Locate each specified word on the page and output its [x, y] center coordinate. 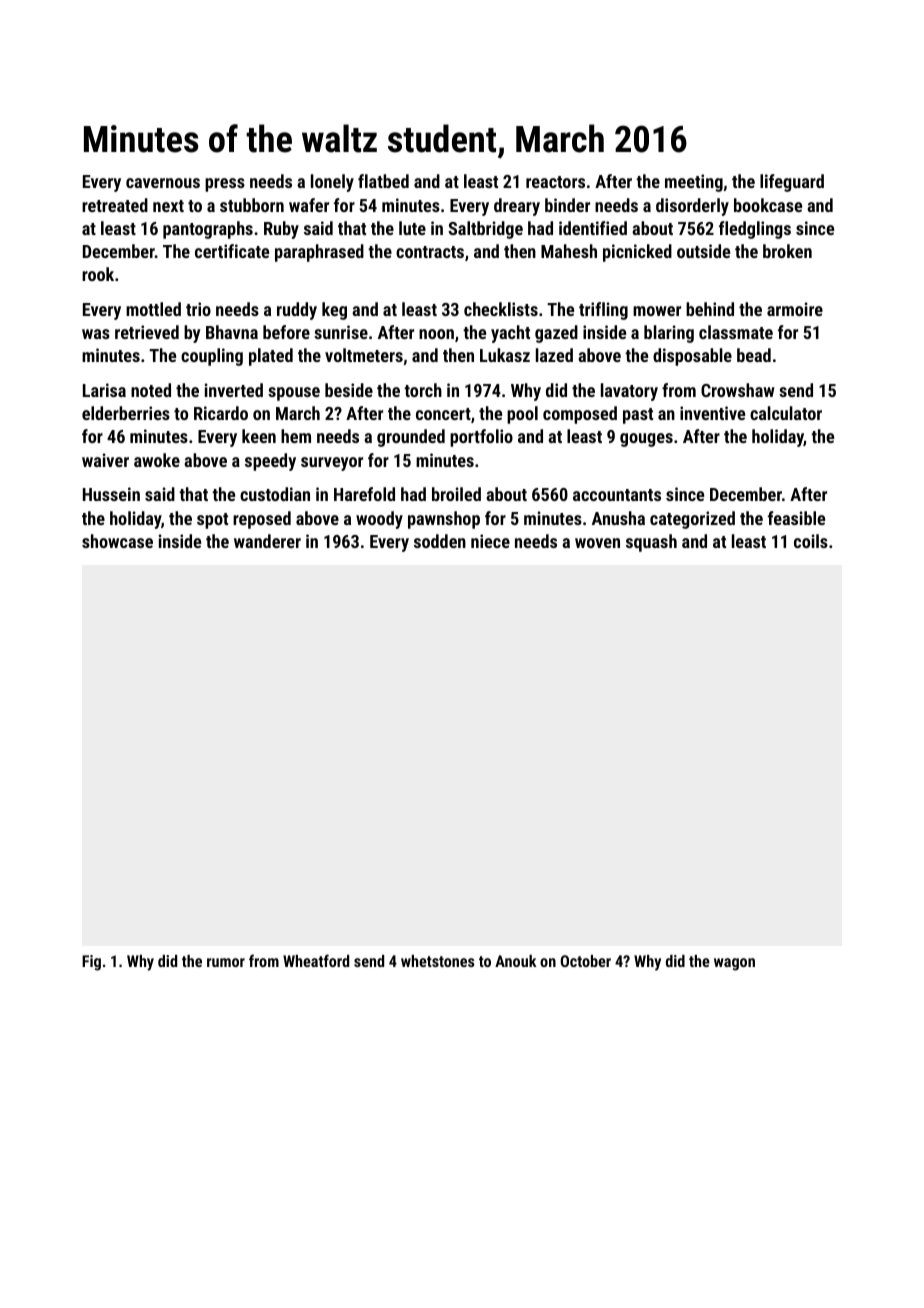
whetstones [438, 961]
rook [98, 274]
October [585, 961]
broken [787, 251]
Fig [91, 963]
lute [412, 228]
